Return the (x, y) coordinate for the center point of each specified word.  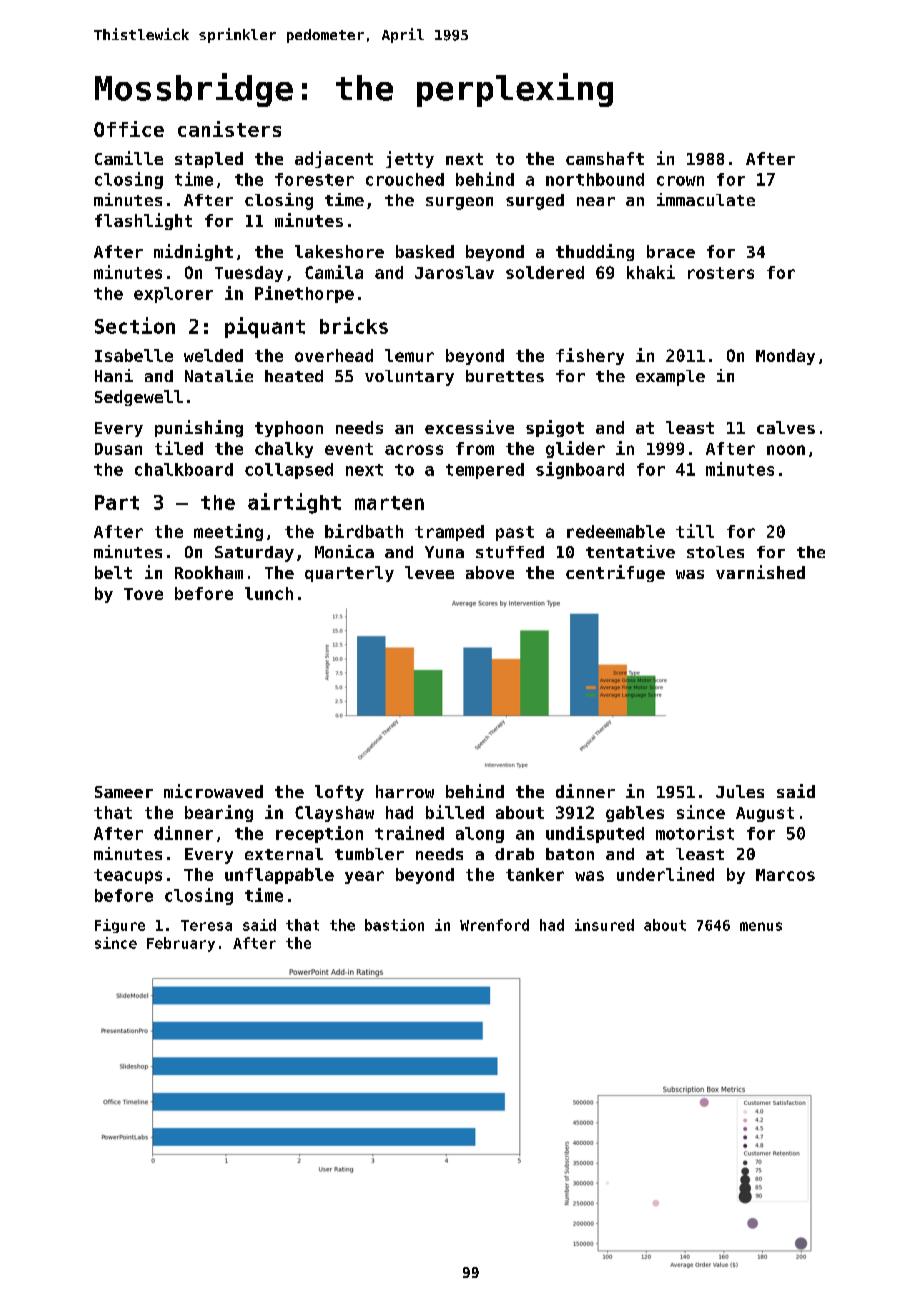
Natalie (219, 375)
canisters (229, 129)
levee (429, 572)
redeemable (616, 531)
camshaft (605, 158)
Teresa (206, 925)
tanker (535, 874)
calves (786, 427)
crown (680, 181)
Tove (143, 594)
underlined (665, 874)
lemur (409, 355)
